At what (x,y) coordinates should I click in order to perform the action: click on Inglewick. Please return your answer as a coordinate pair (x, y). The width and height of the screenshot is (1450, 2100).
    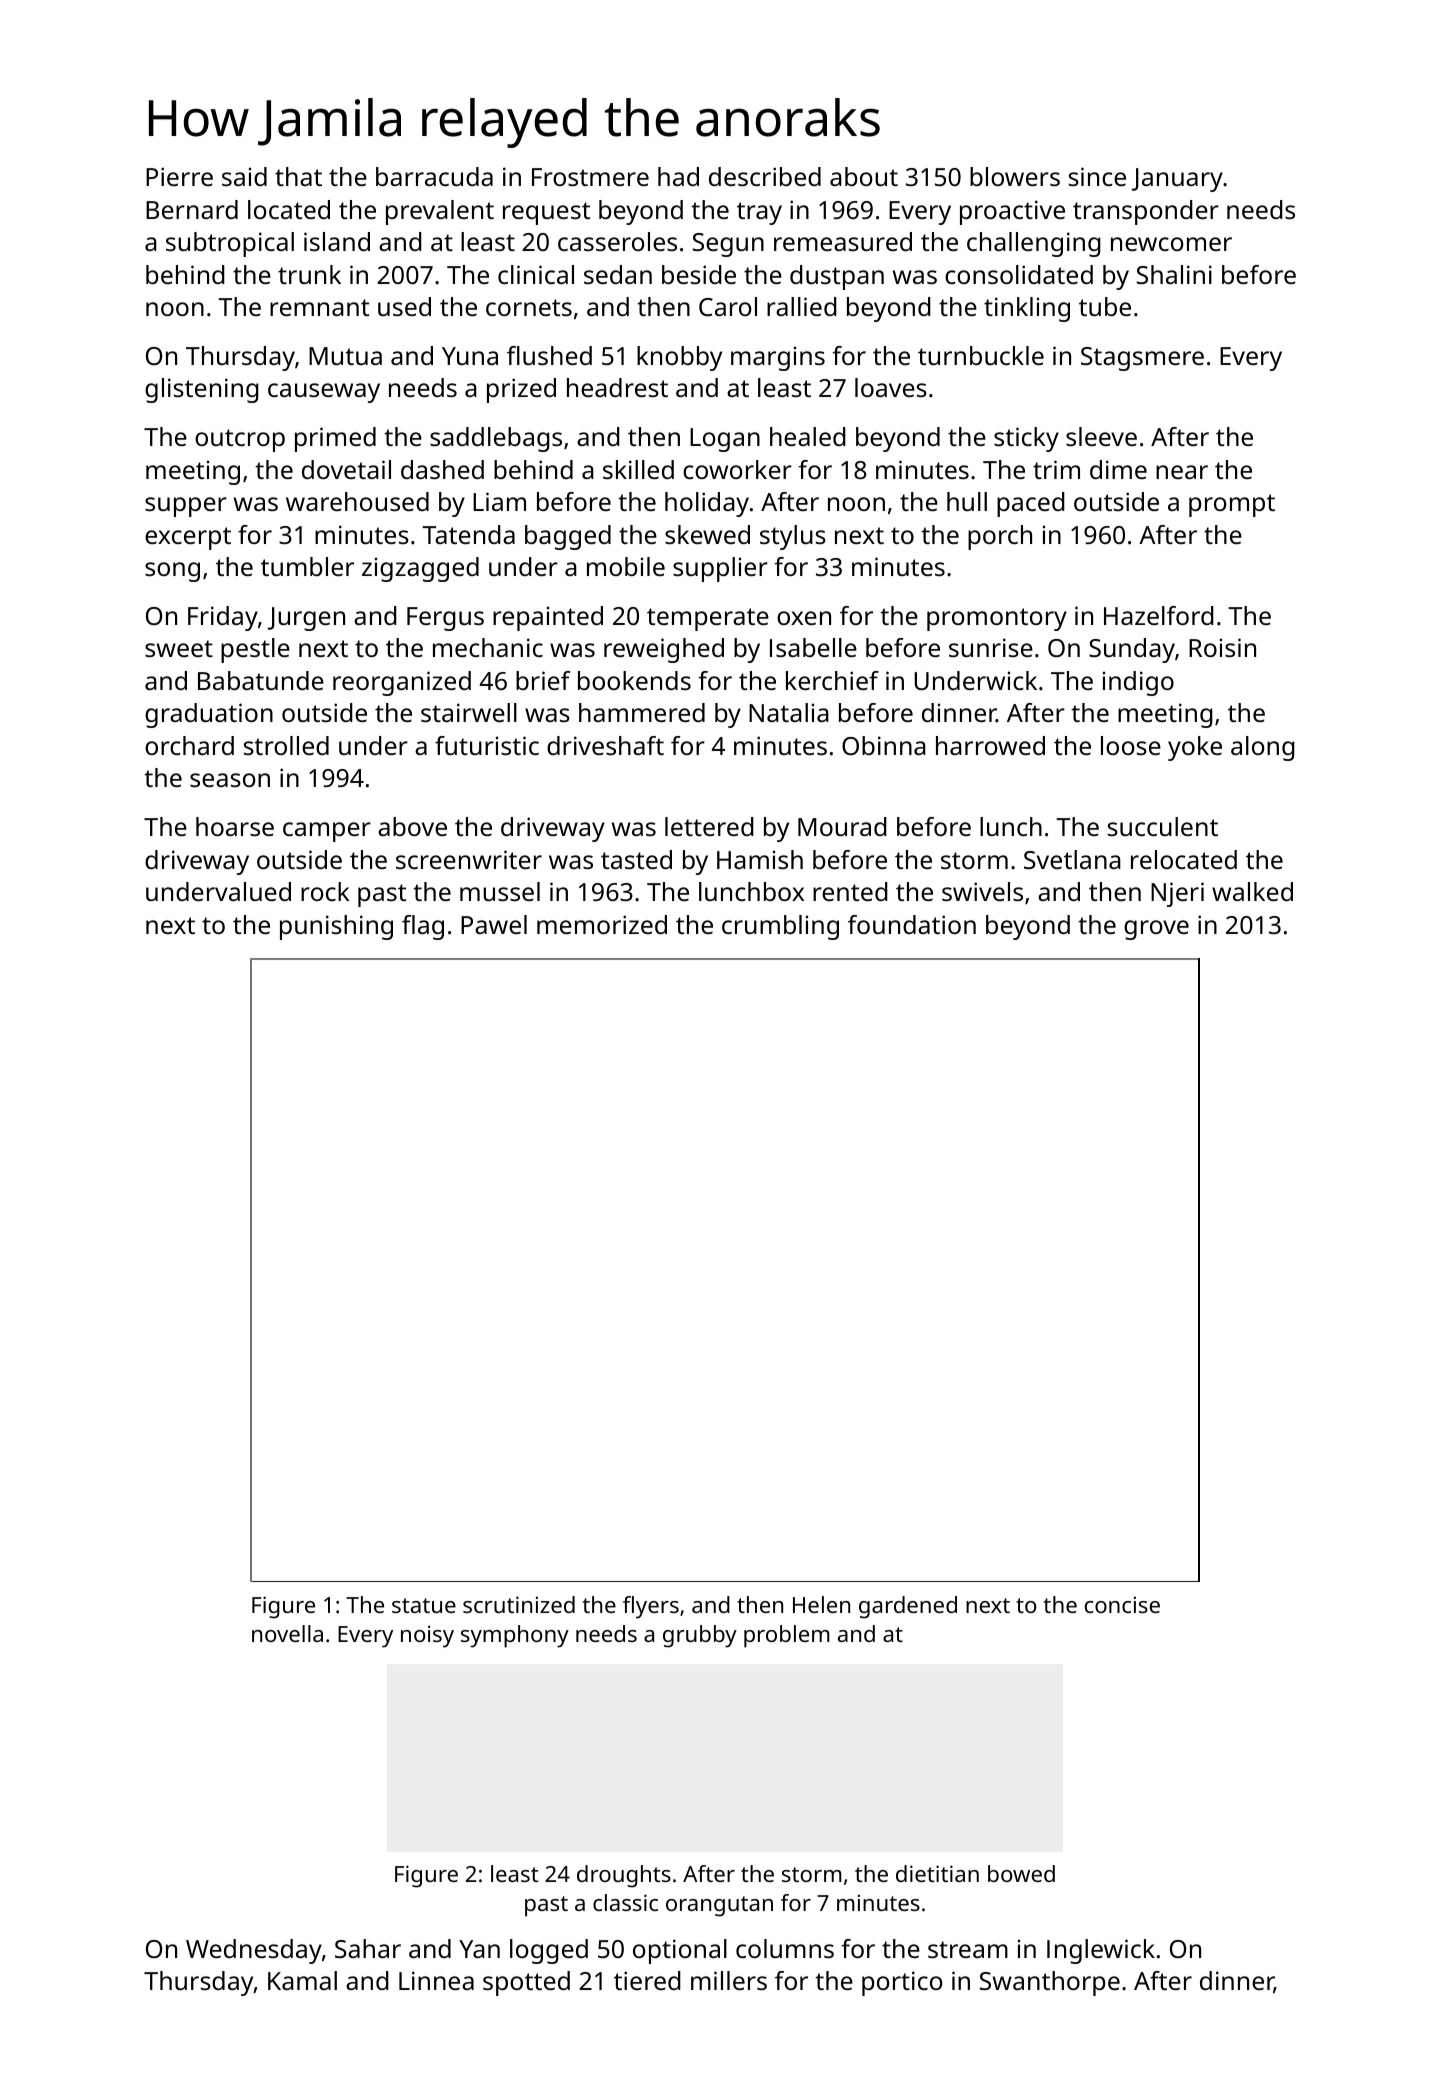
    Looking at the image, I should click on (1101, 1951).
